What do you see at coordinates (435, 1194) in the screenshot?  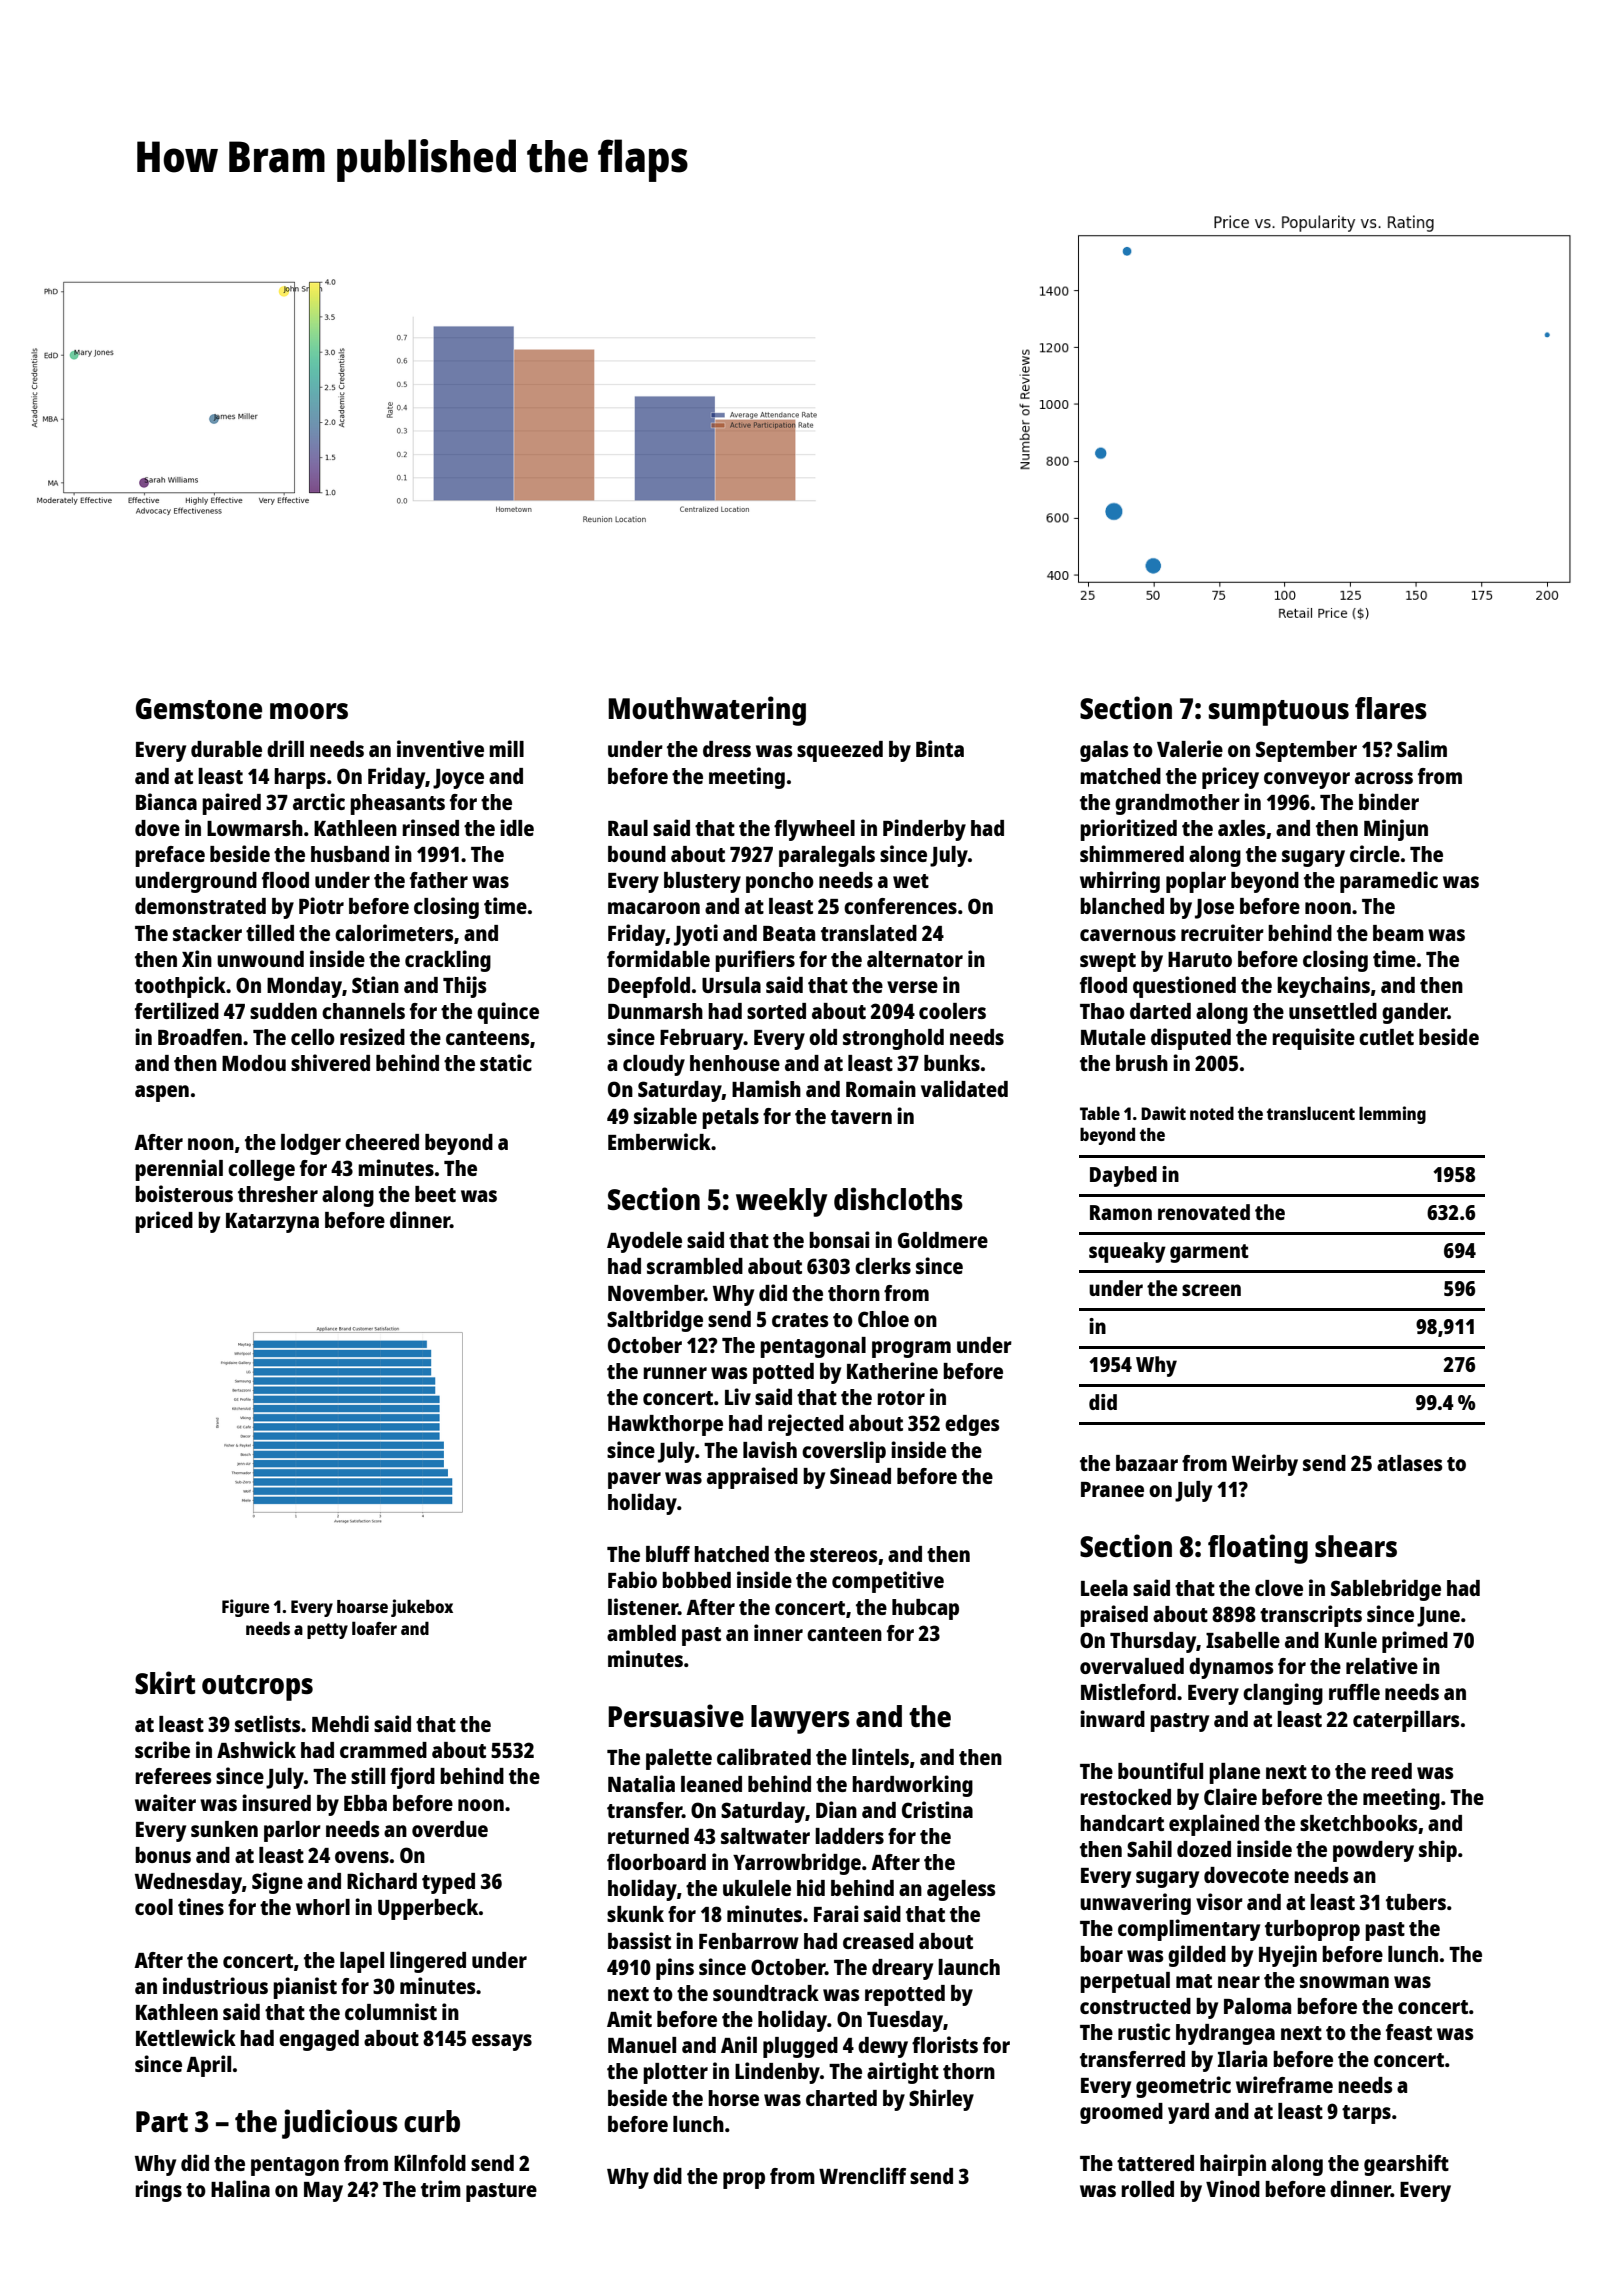 I see `beet` at bounding box center [435, 1194].
